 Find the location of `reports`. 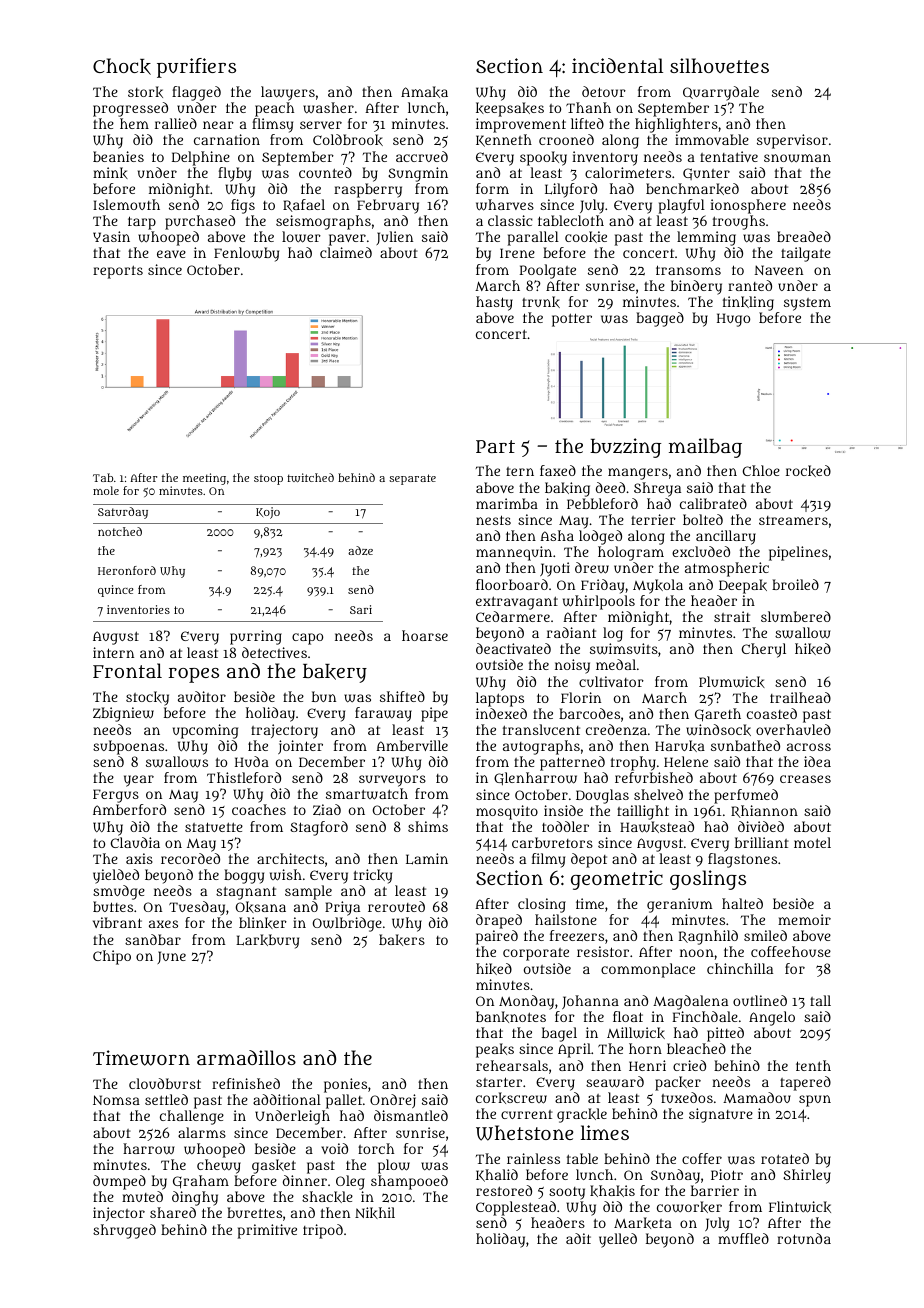

reports is located at coordinates (118, 272).
